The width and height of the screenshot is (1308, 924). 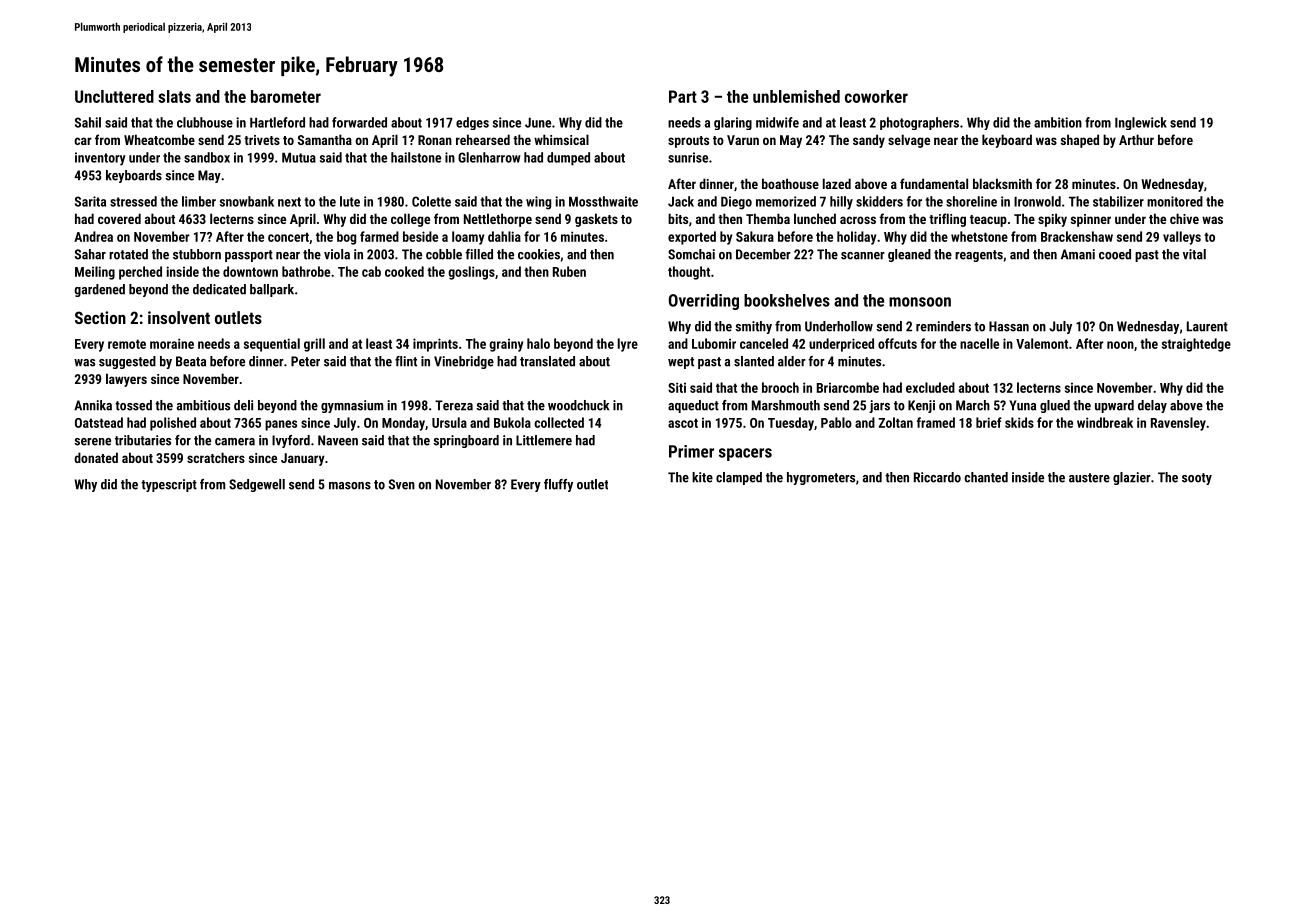 What do you see at coordinates (512, 422) in the screenshot?
I see `Bukola` at bounding box center [512, 422].
